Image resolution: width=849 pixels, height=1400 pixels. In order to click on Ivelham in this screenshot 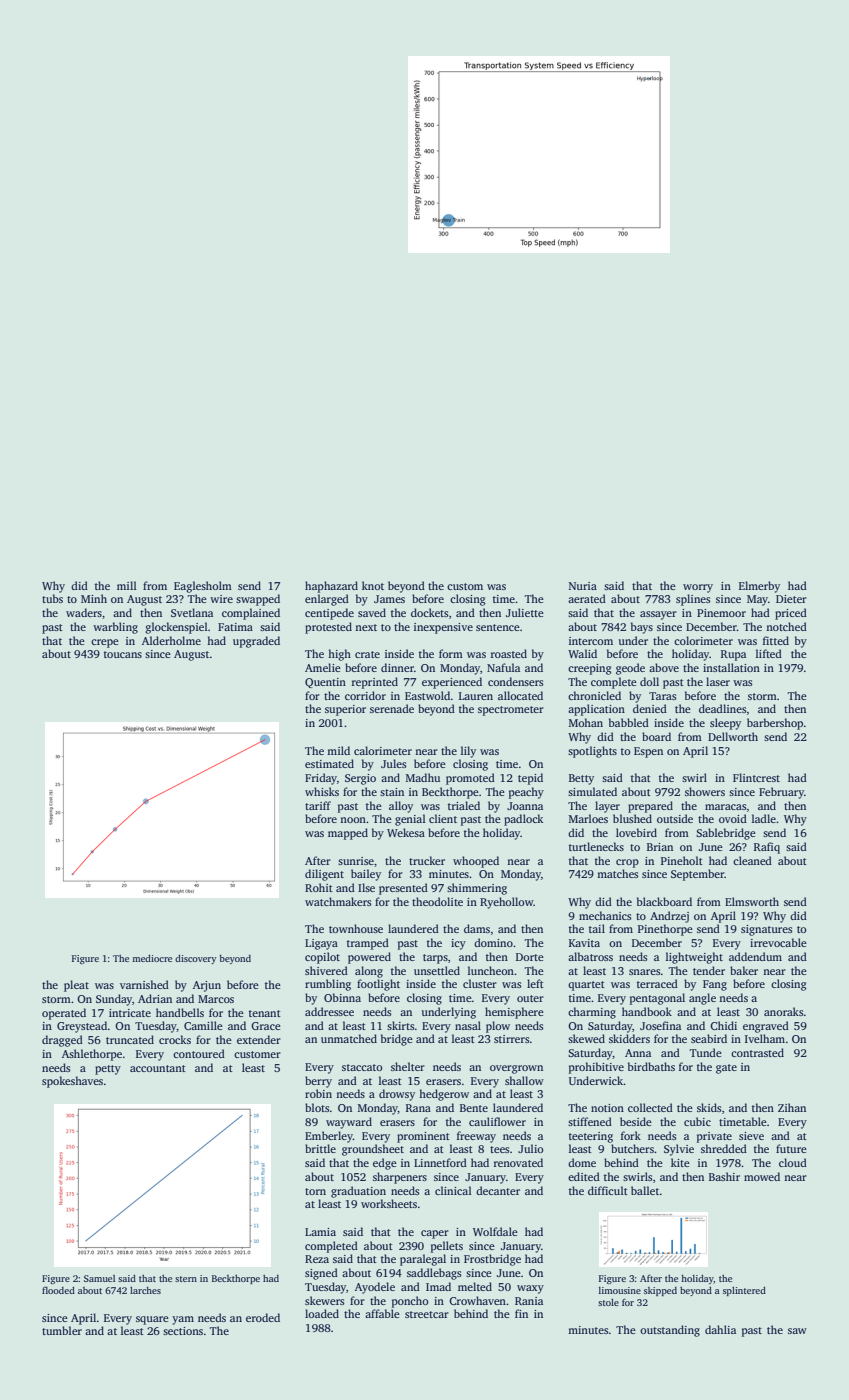, I will do `click(765, 1038)`.
